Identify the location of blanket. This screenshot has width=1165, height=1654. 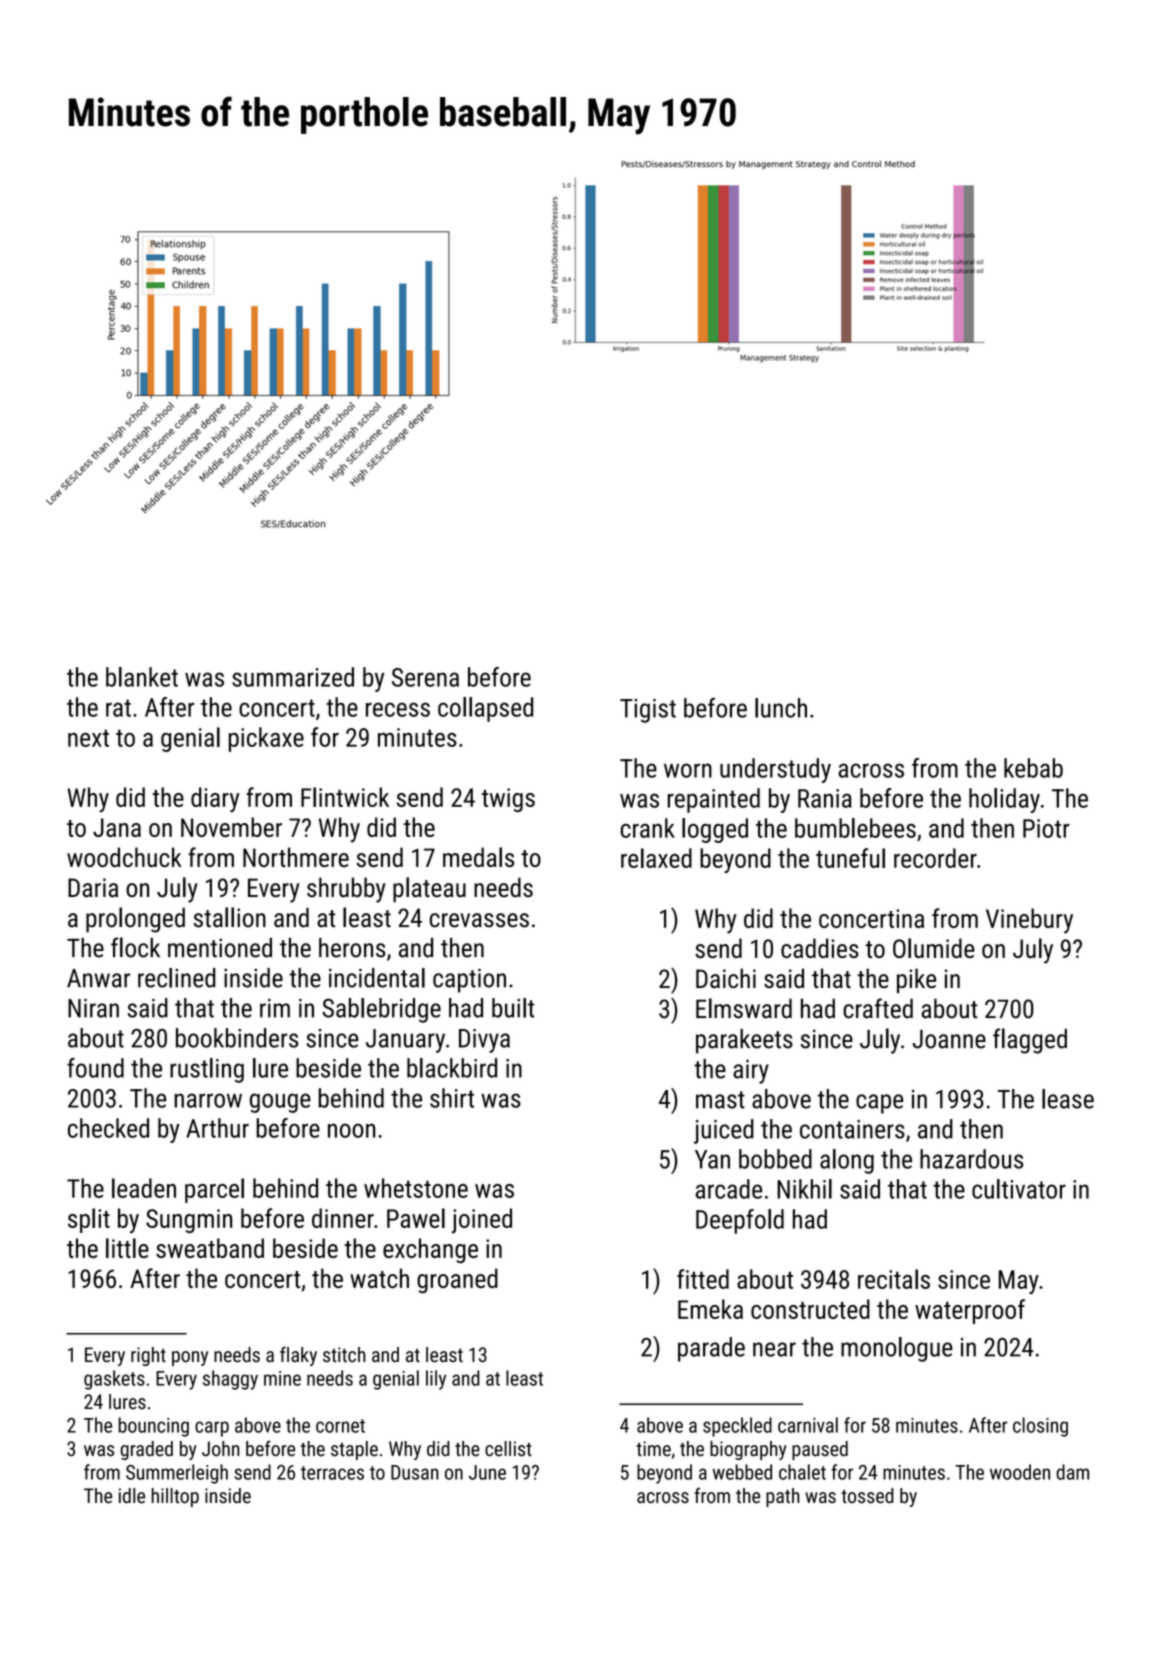
(142, 677).
